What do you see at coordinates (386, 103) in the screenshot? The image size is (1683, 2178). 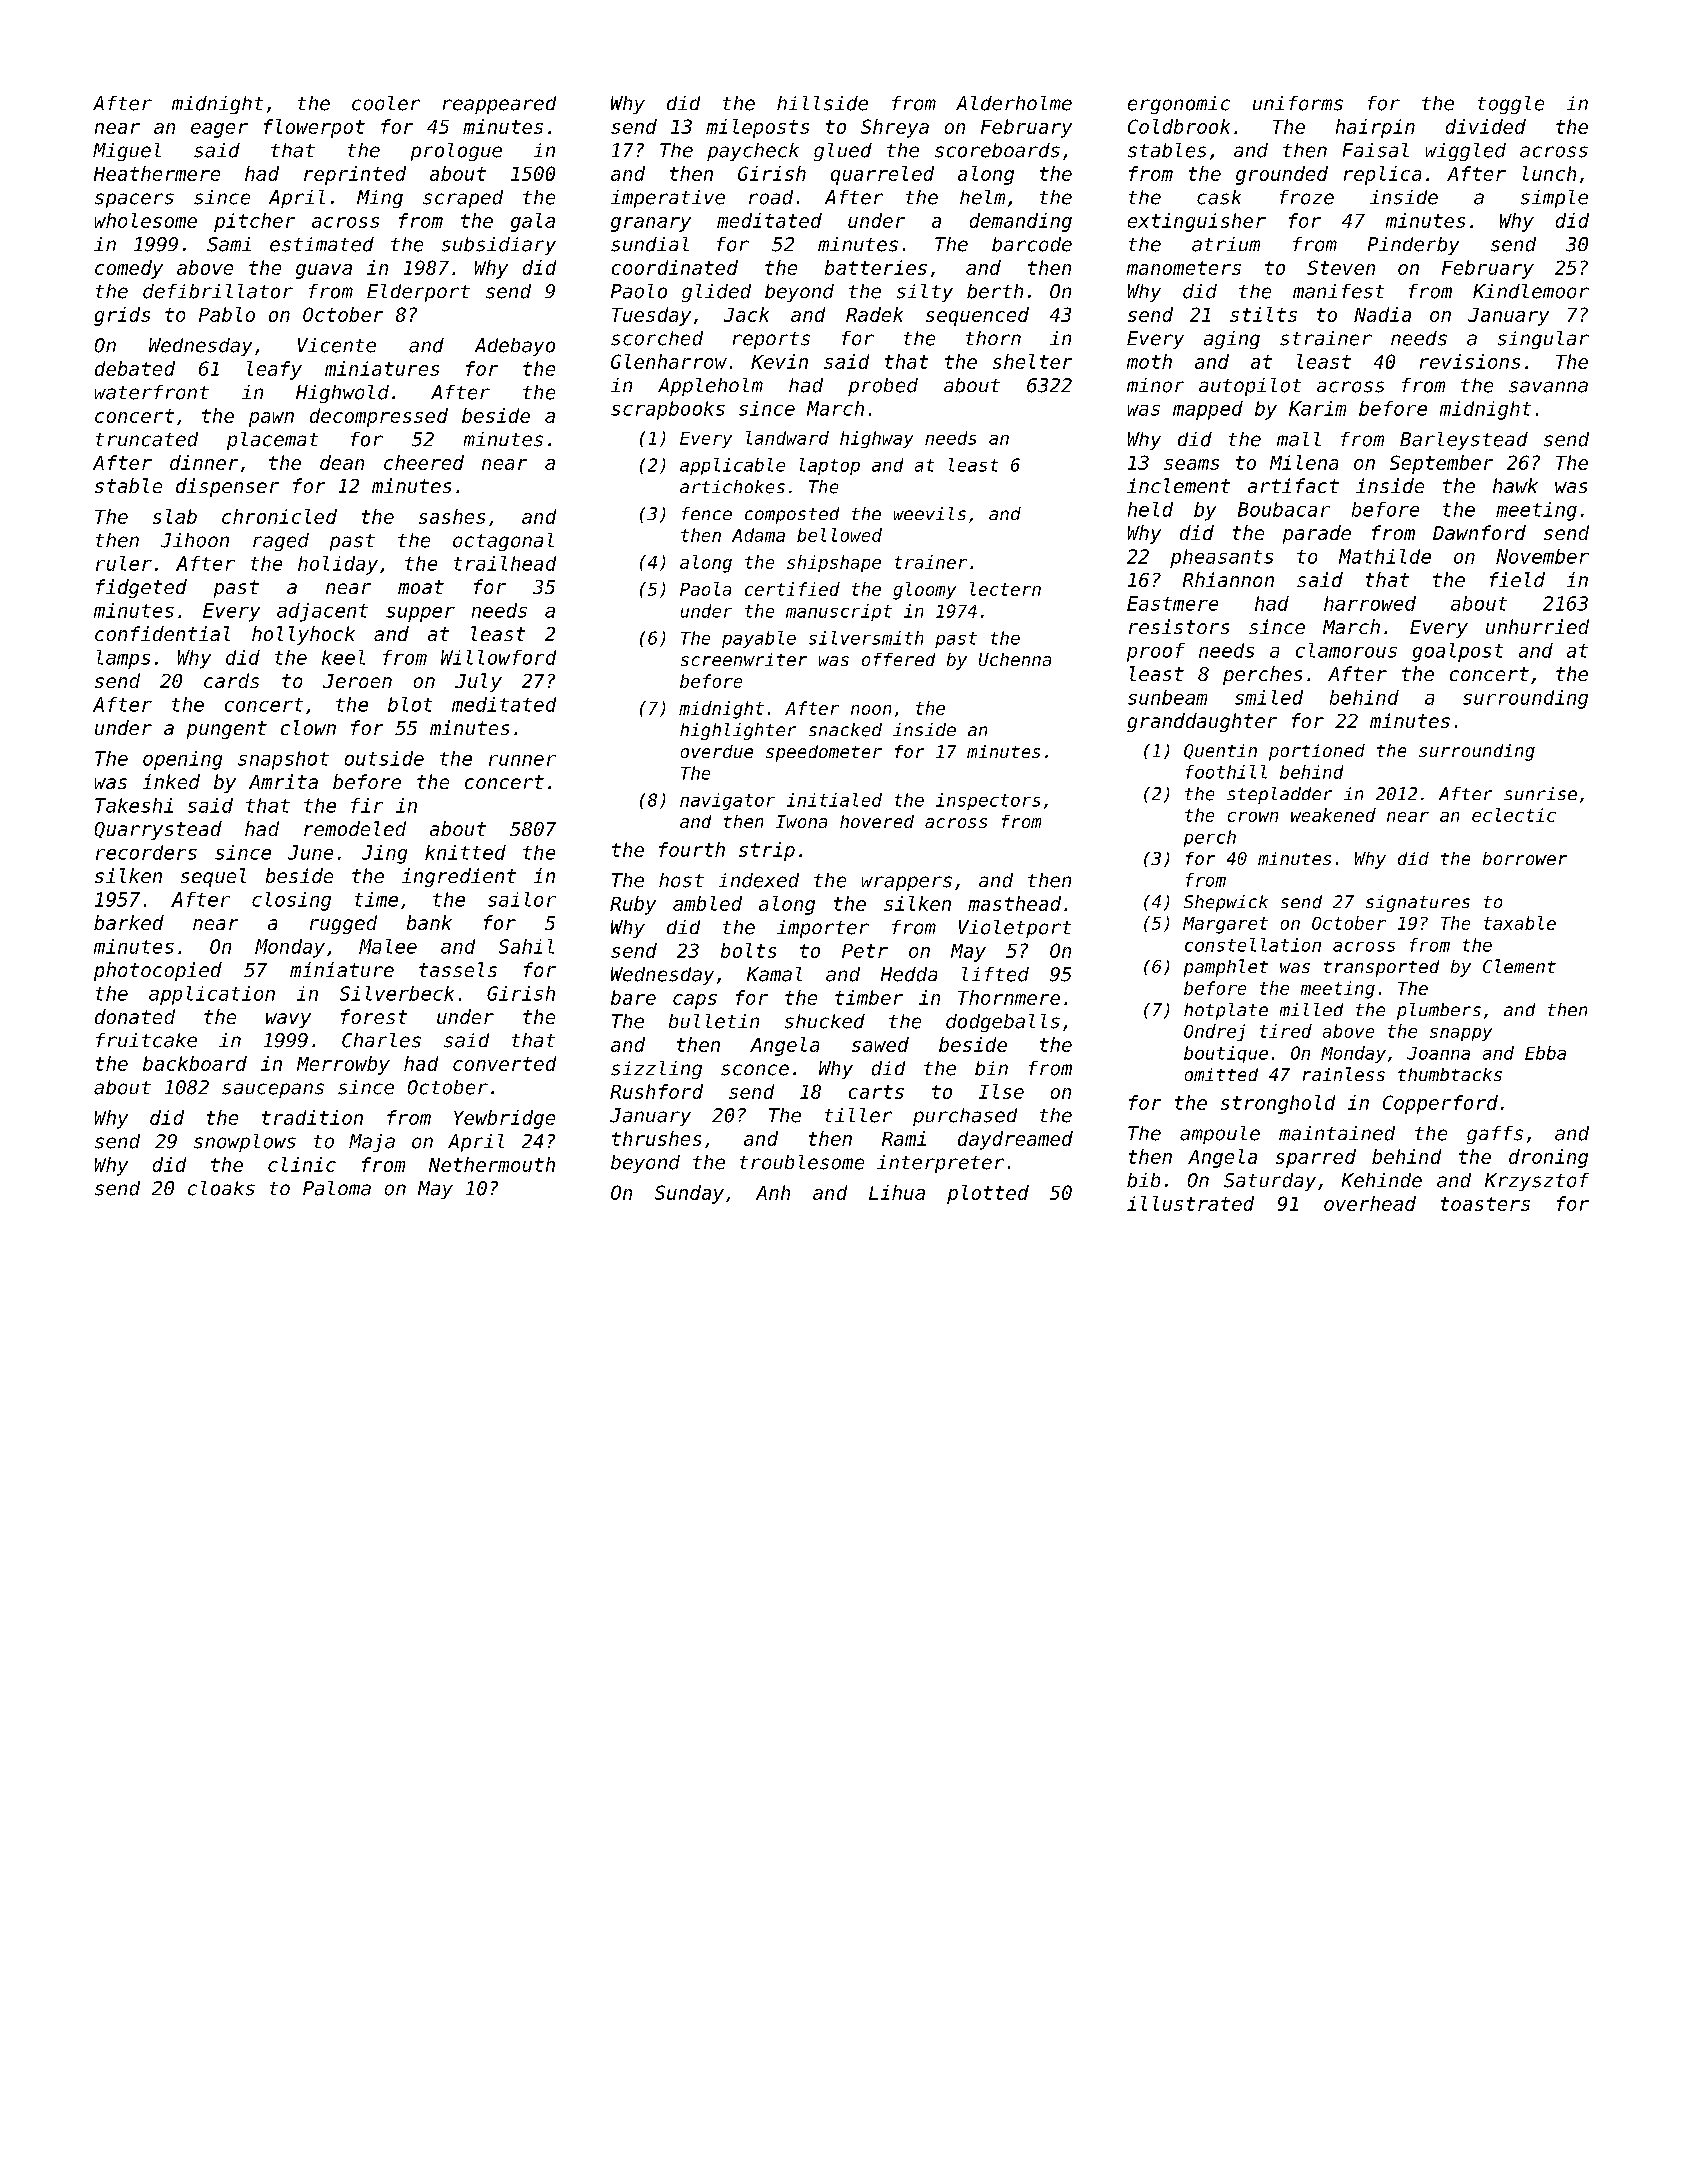 I see `cooler` at bounding box center [386, 103].
